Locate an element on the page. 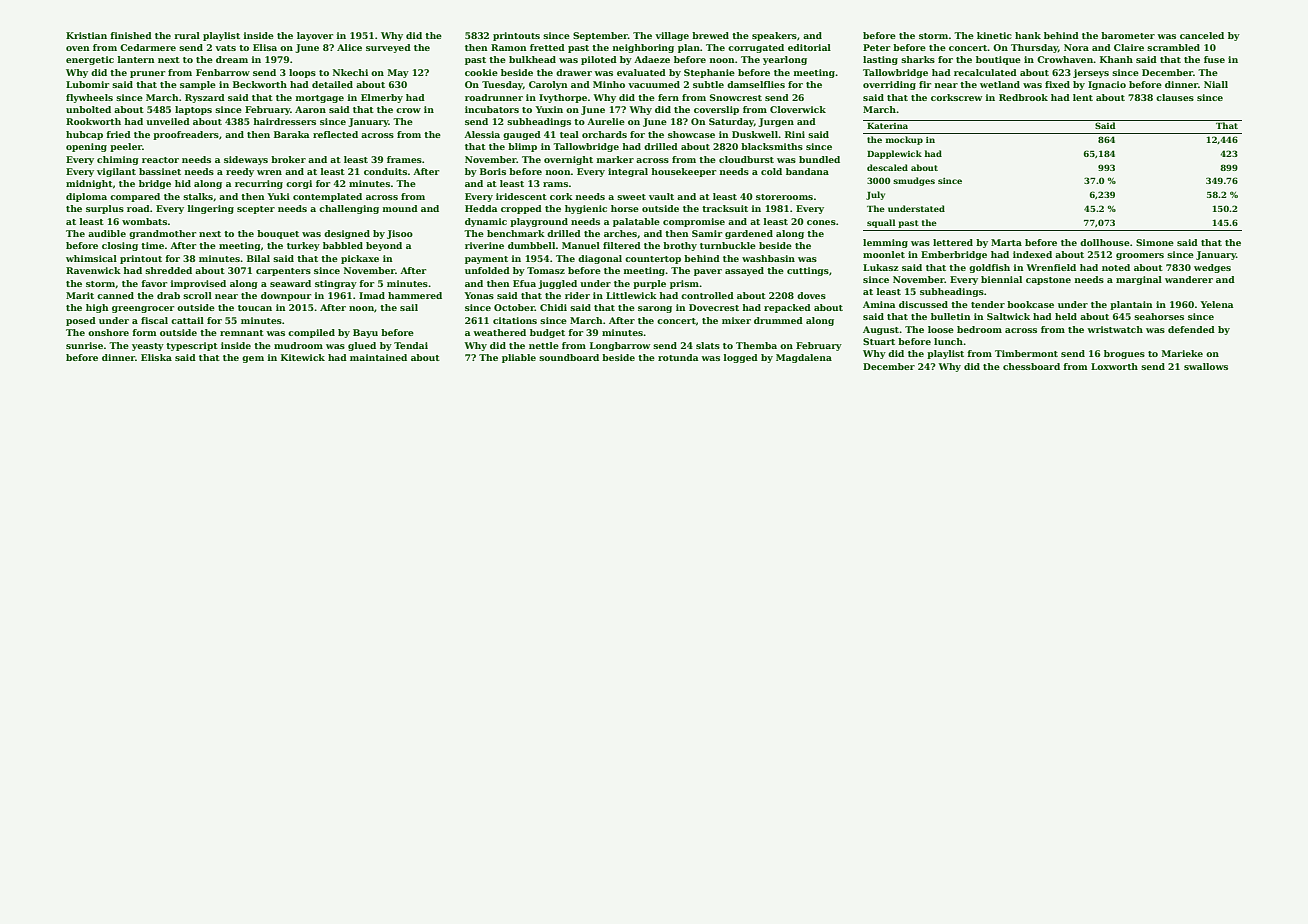 Image resolution: width=1308 pixels, height=924 pixels. budget is located at coordinates (547, 333).
